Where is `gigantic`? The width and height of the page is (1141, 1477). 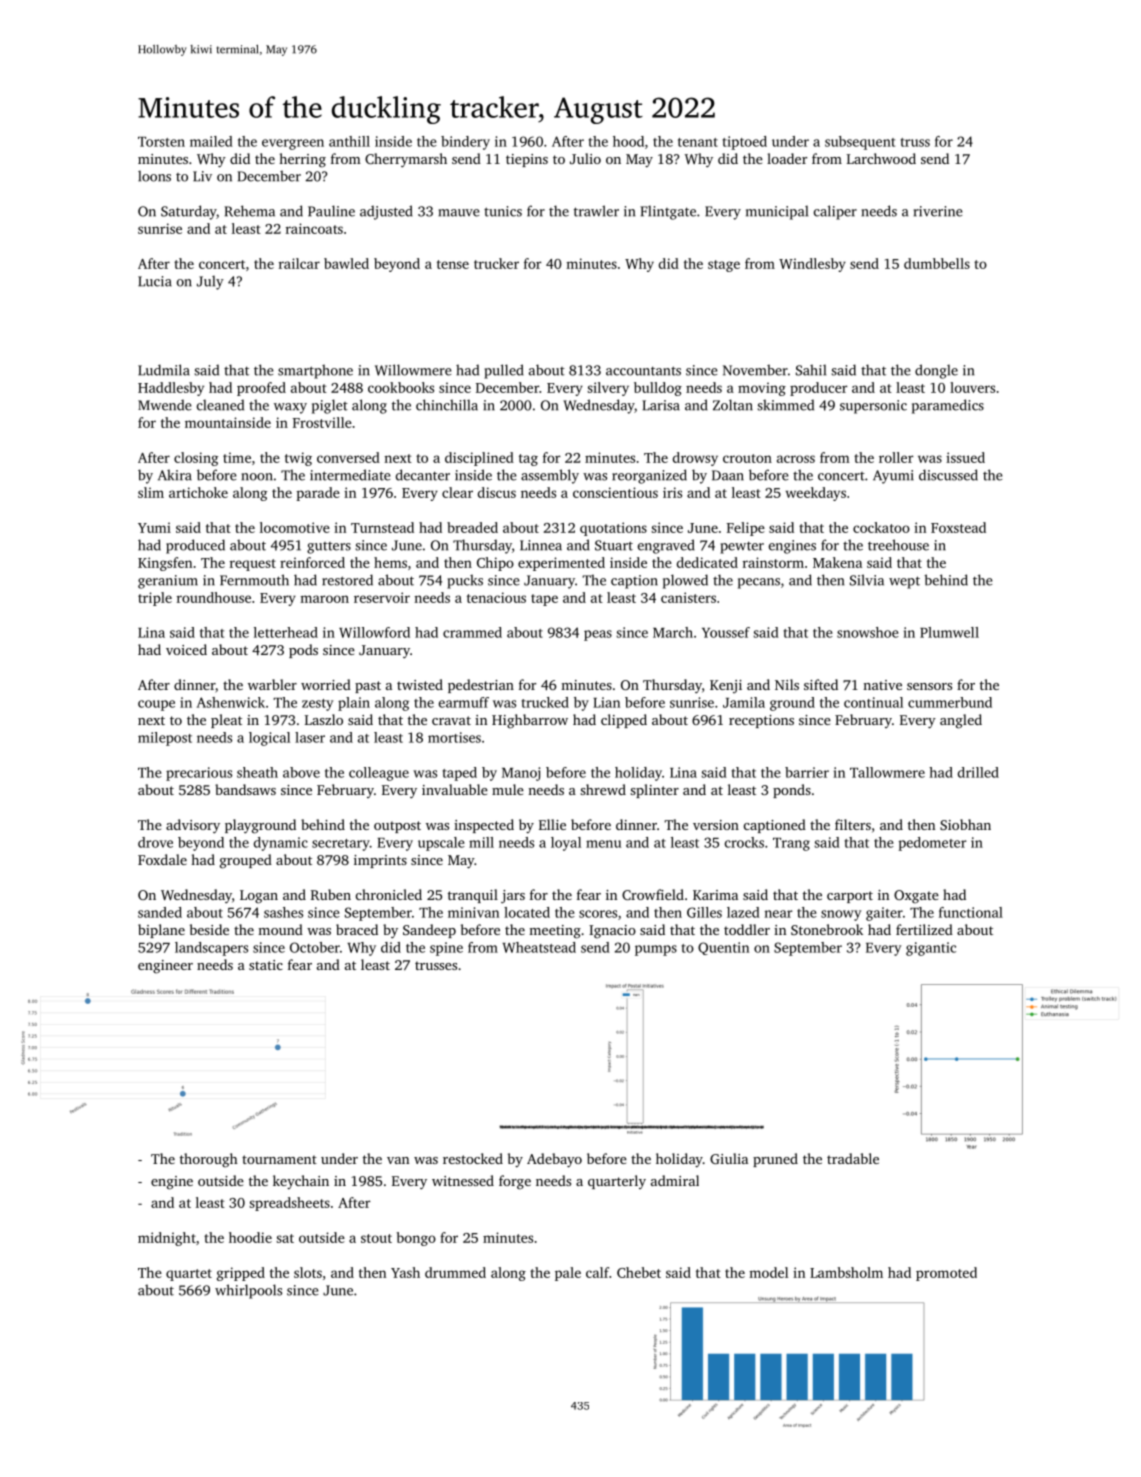 gigantic is located at coordinates (931, 949).
